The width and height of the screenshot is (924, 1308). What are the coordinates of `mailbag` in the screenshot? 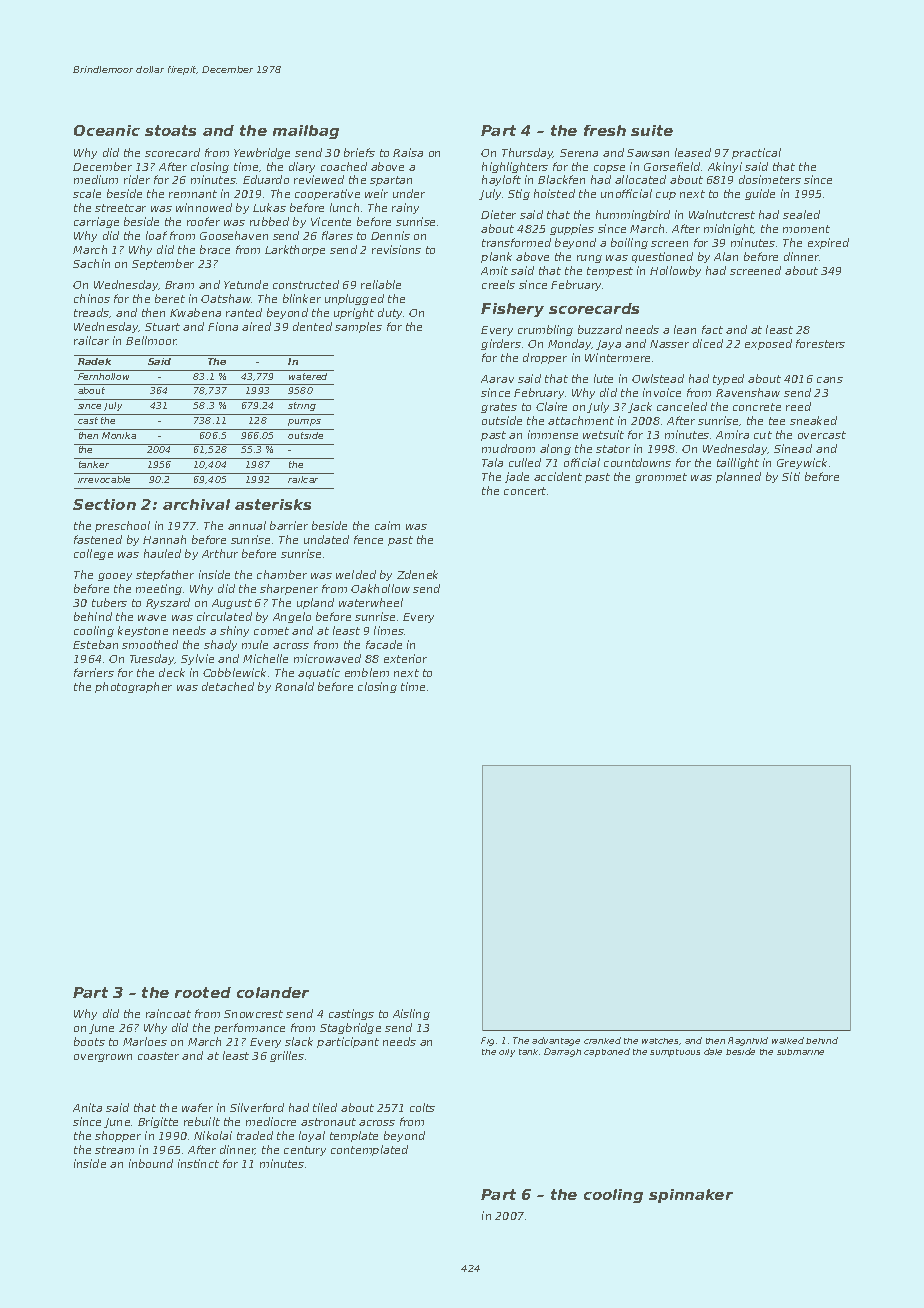 It's located at (306, 132).
